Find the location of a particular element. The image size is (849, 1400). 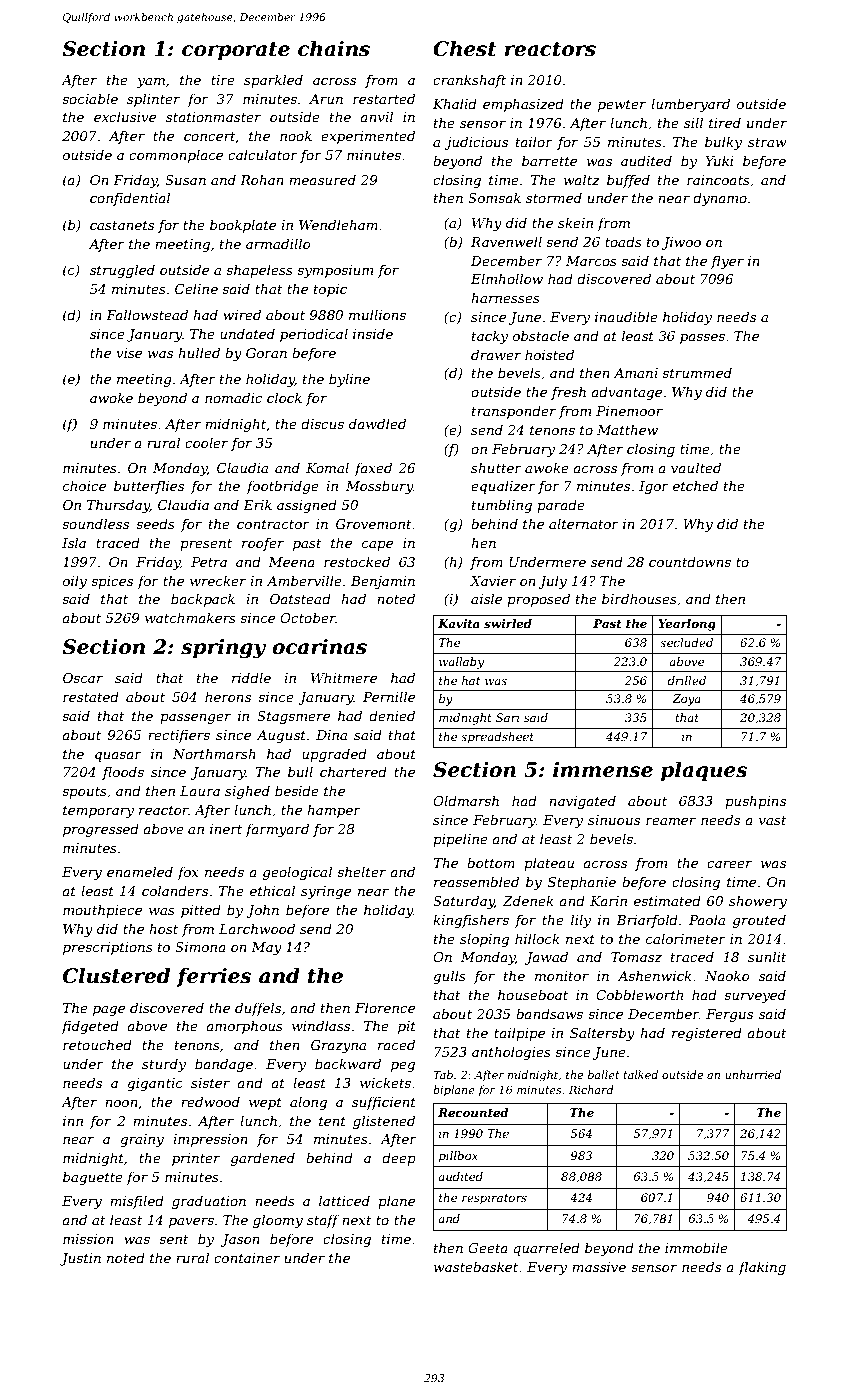

corporate is located at coordinates (236, 51).
